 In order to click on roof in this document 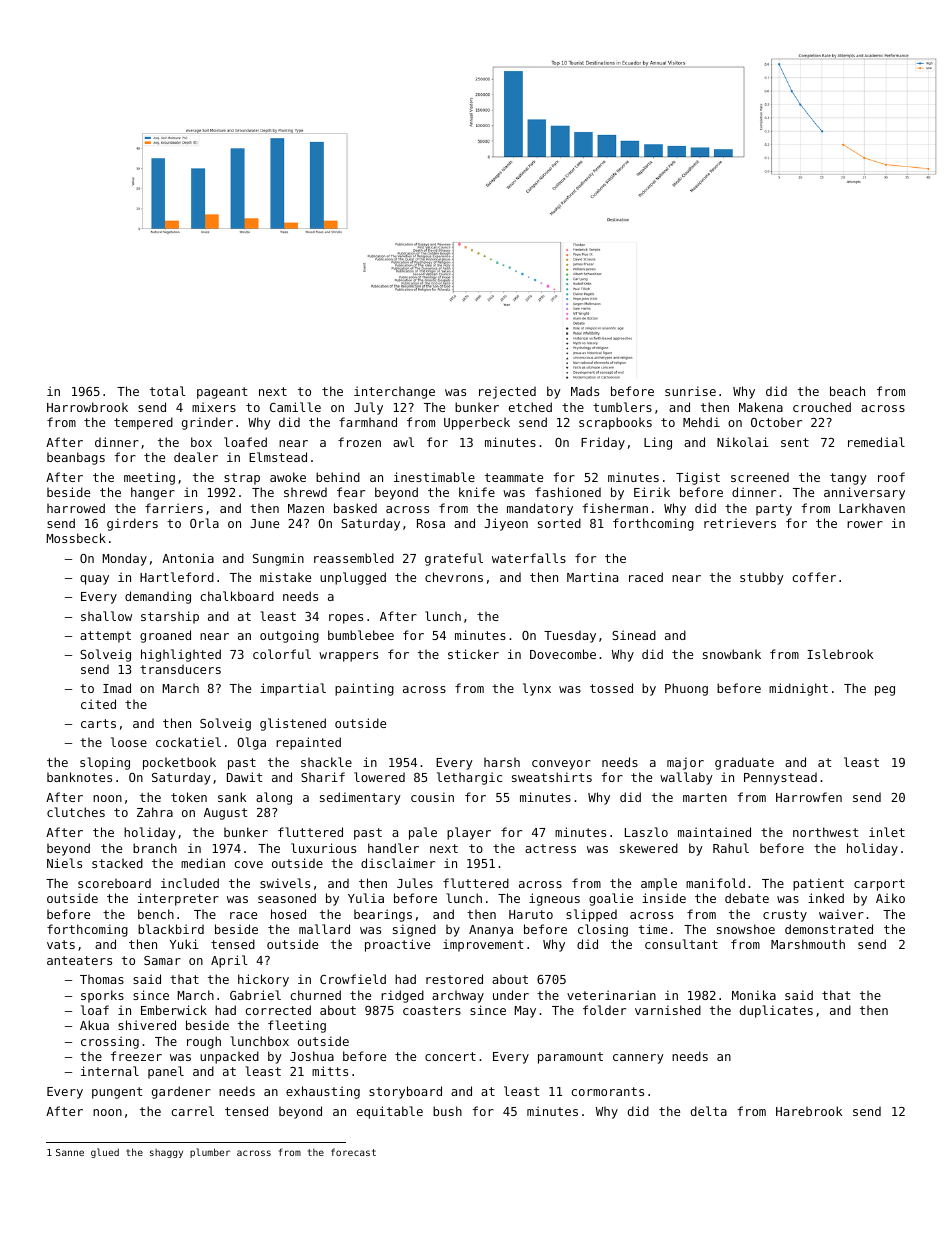, I will do `click(891, 477)`.
